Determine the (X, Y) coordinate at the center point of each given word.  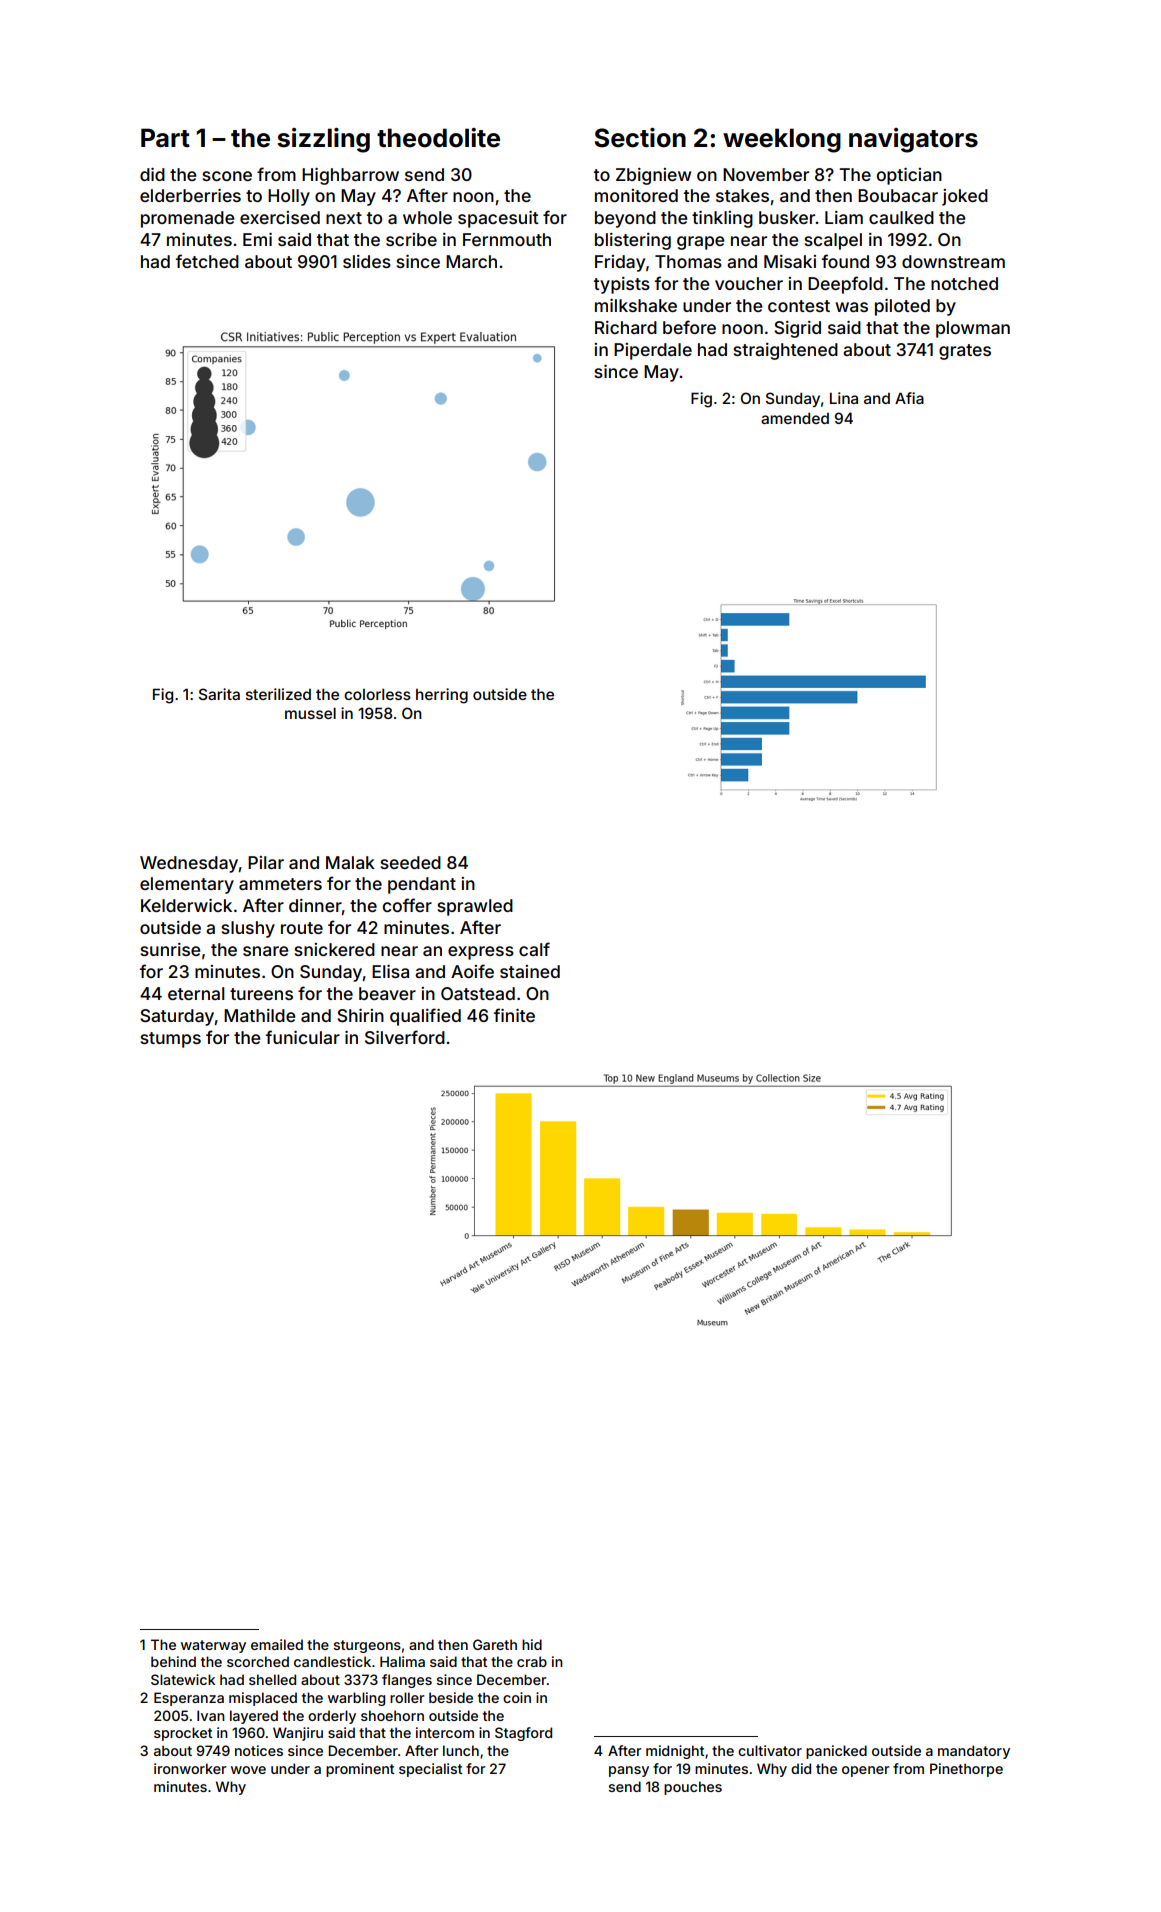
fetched (207, 261)
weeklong (782, 140)
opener (865, 1771)
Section (640, 138)
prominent (360, 1770)
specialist (430, 1770)
